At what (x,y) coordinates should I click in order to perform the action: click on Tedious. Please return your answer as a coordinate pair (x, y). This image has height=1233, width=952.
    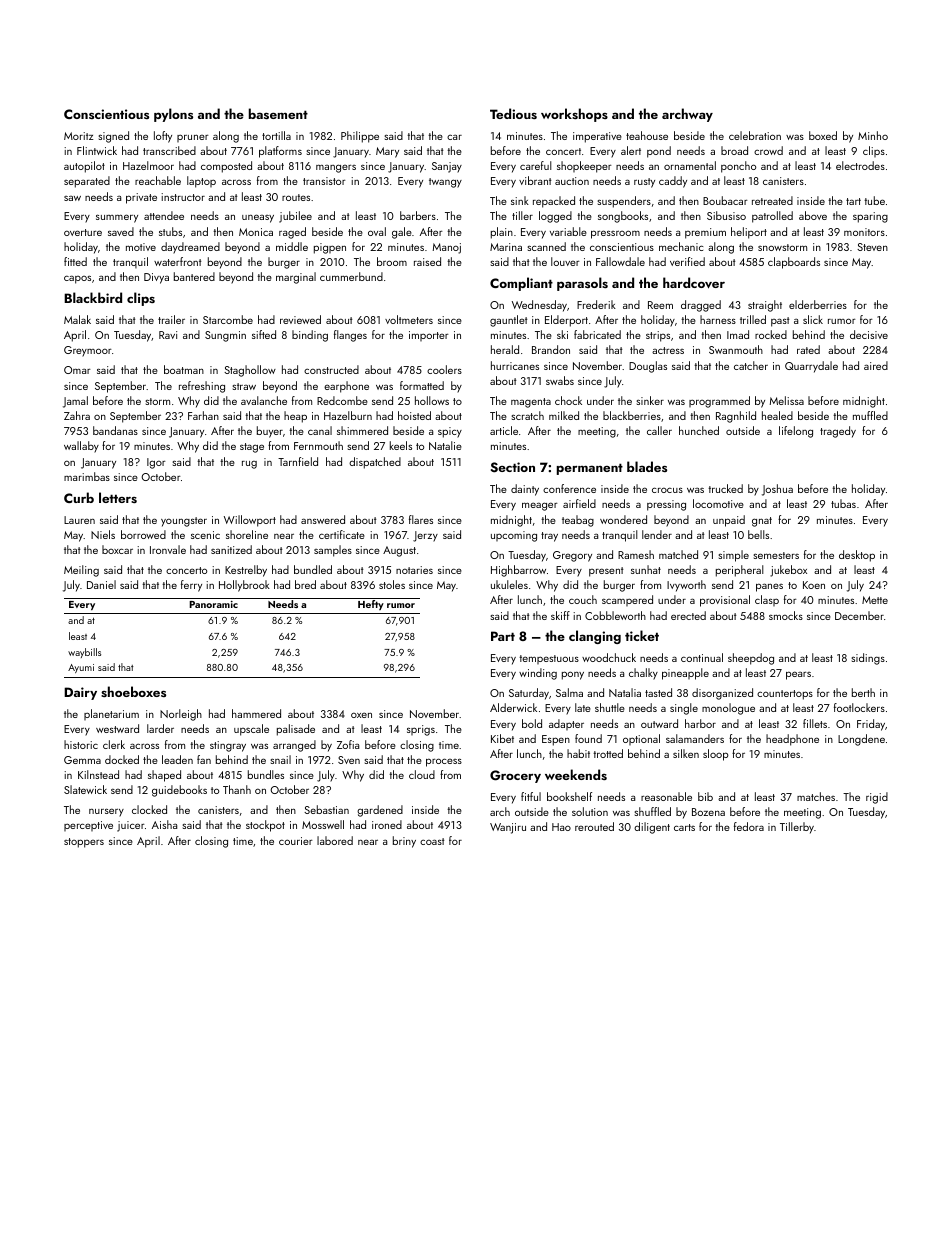
    Looking at the image, I should click on (513, 113).
